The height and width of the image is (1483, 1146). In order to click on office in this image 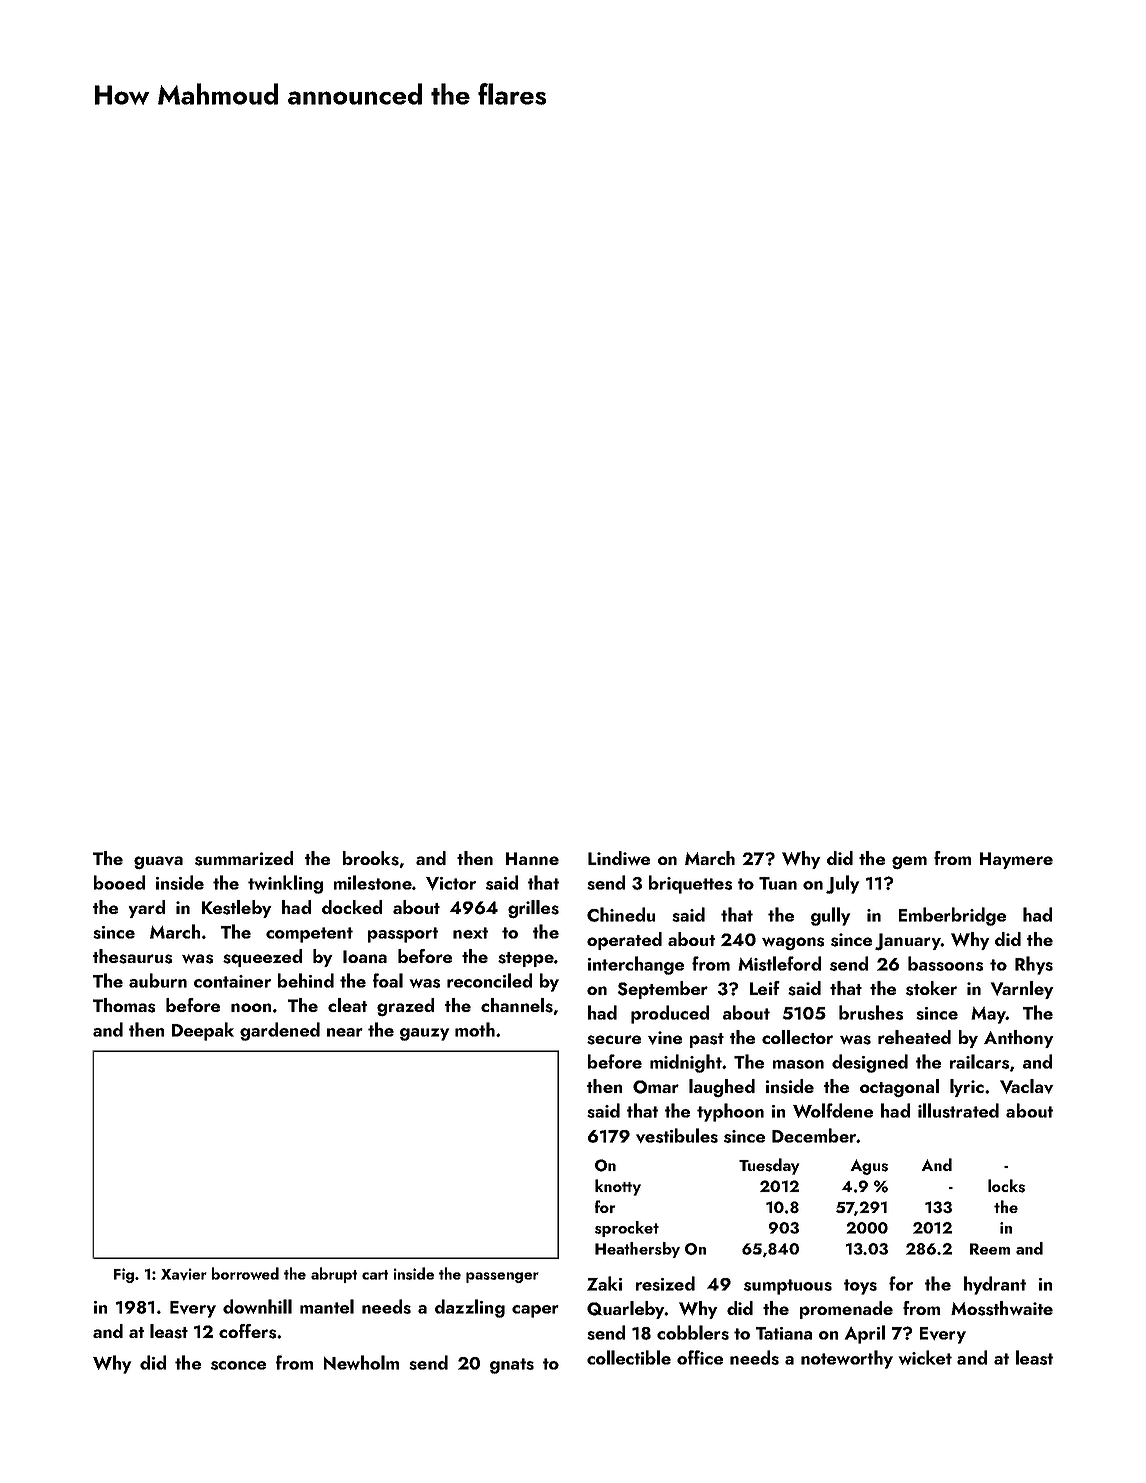, I will do `click(700, 1357)`.
